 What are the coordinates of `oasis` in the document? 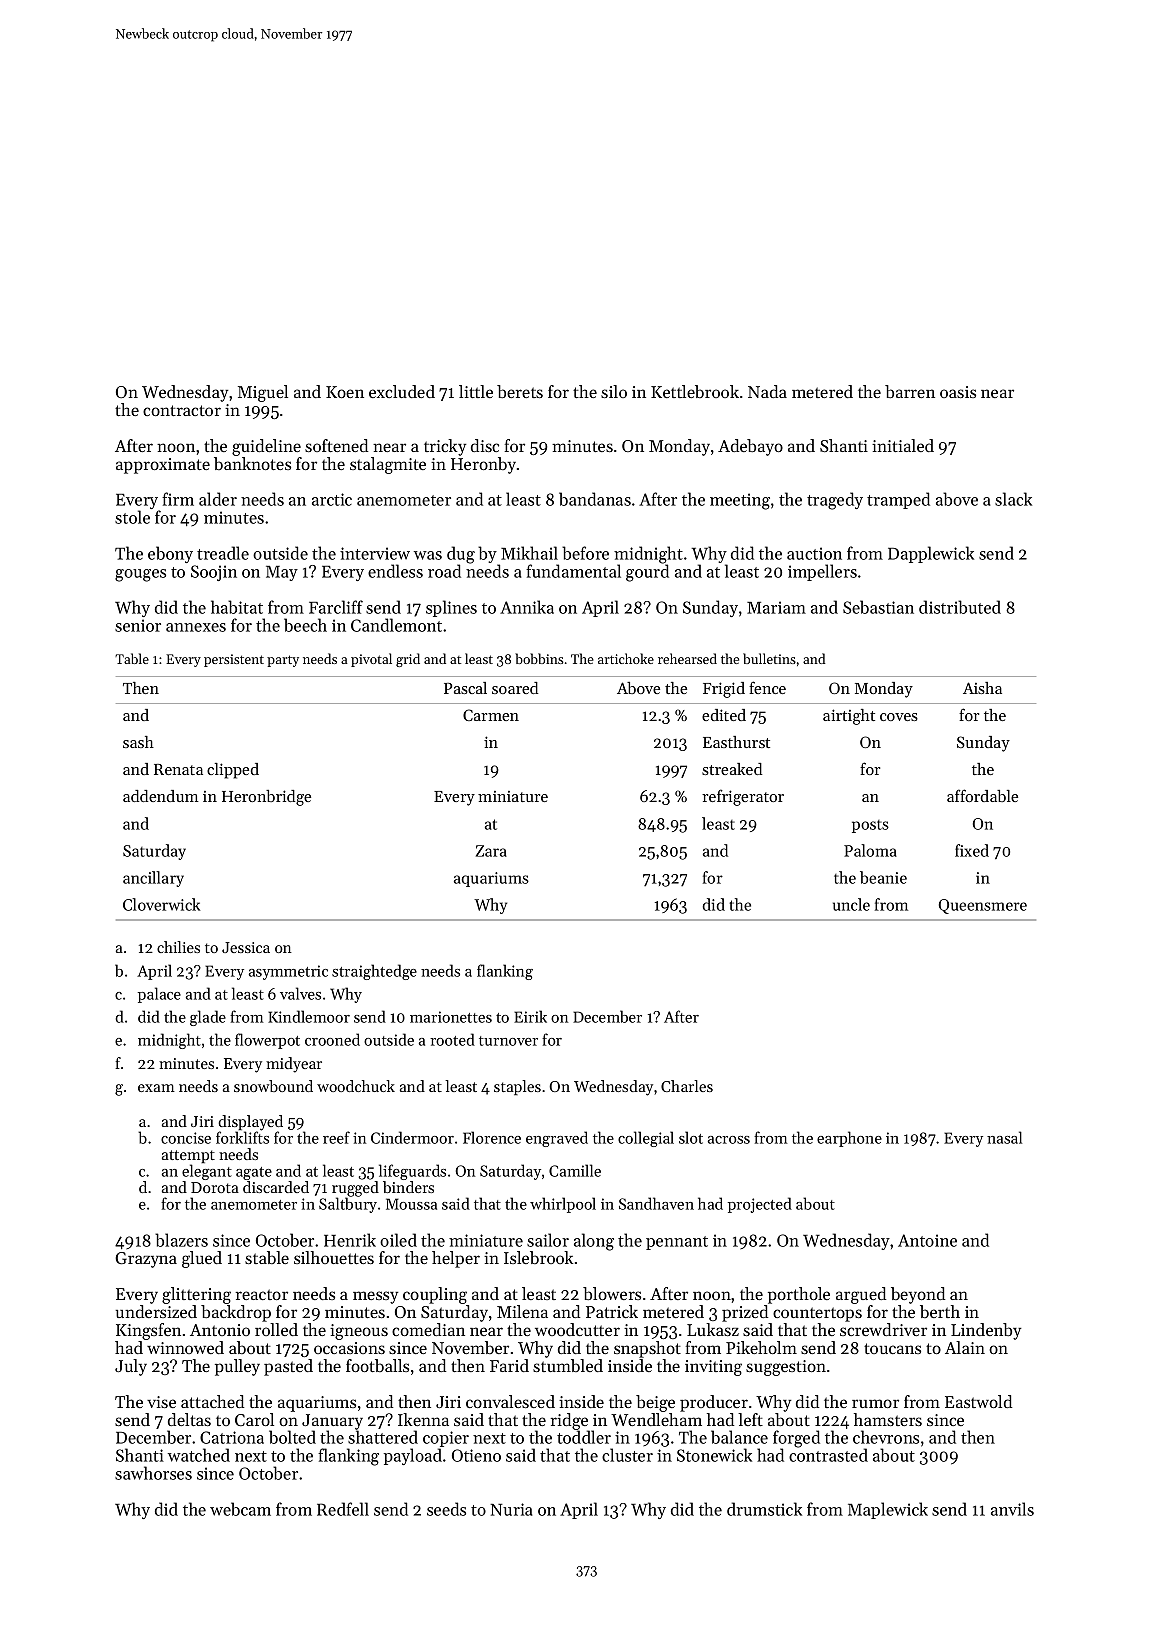 It's located at (958, 392).
